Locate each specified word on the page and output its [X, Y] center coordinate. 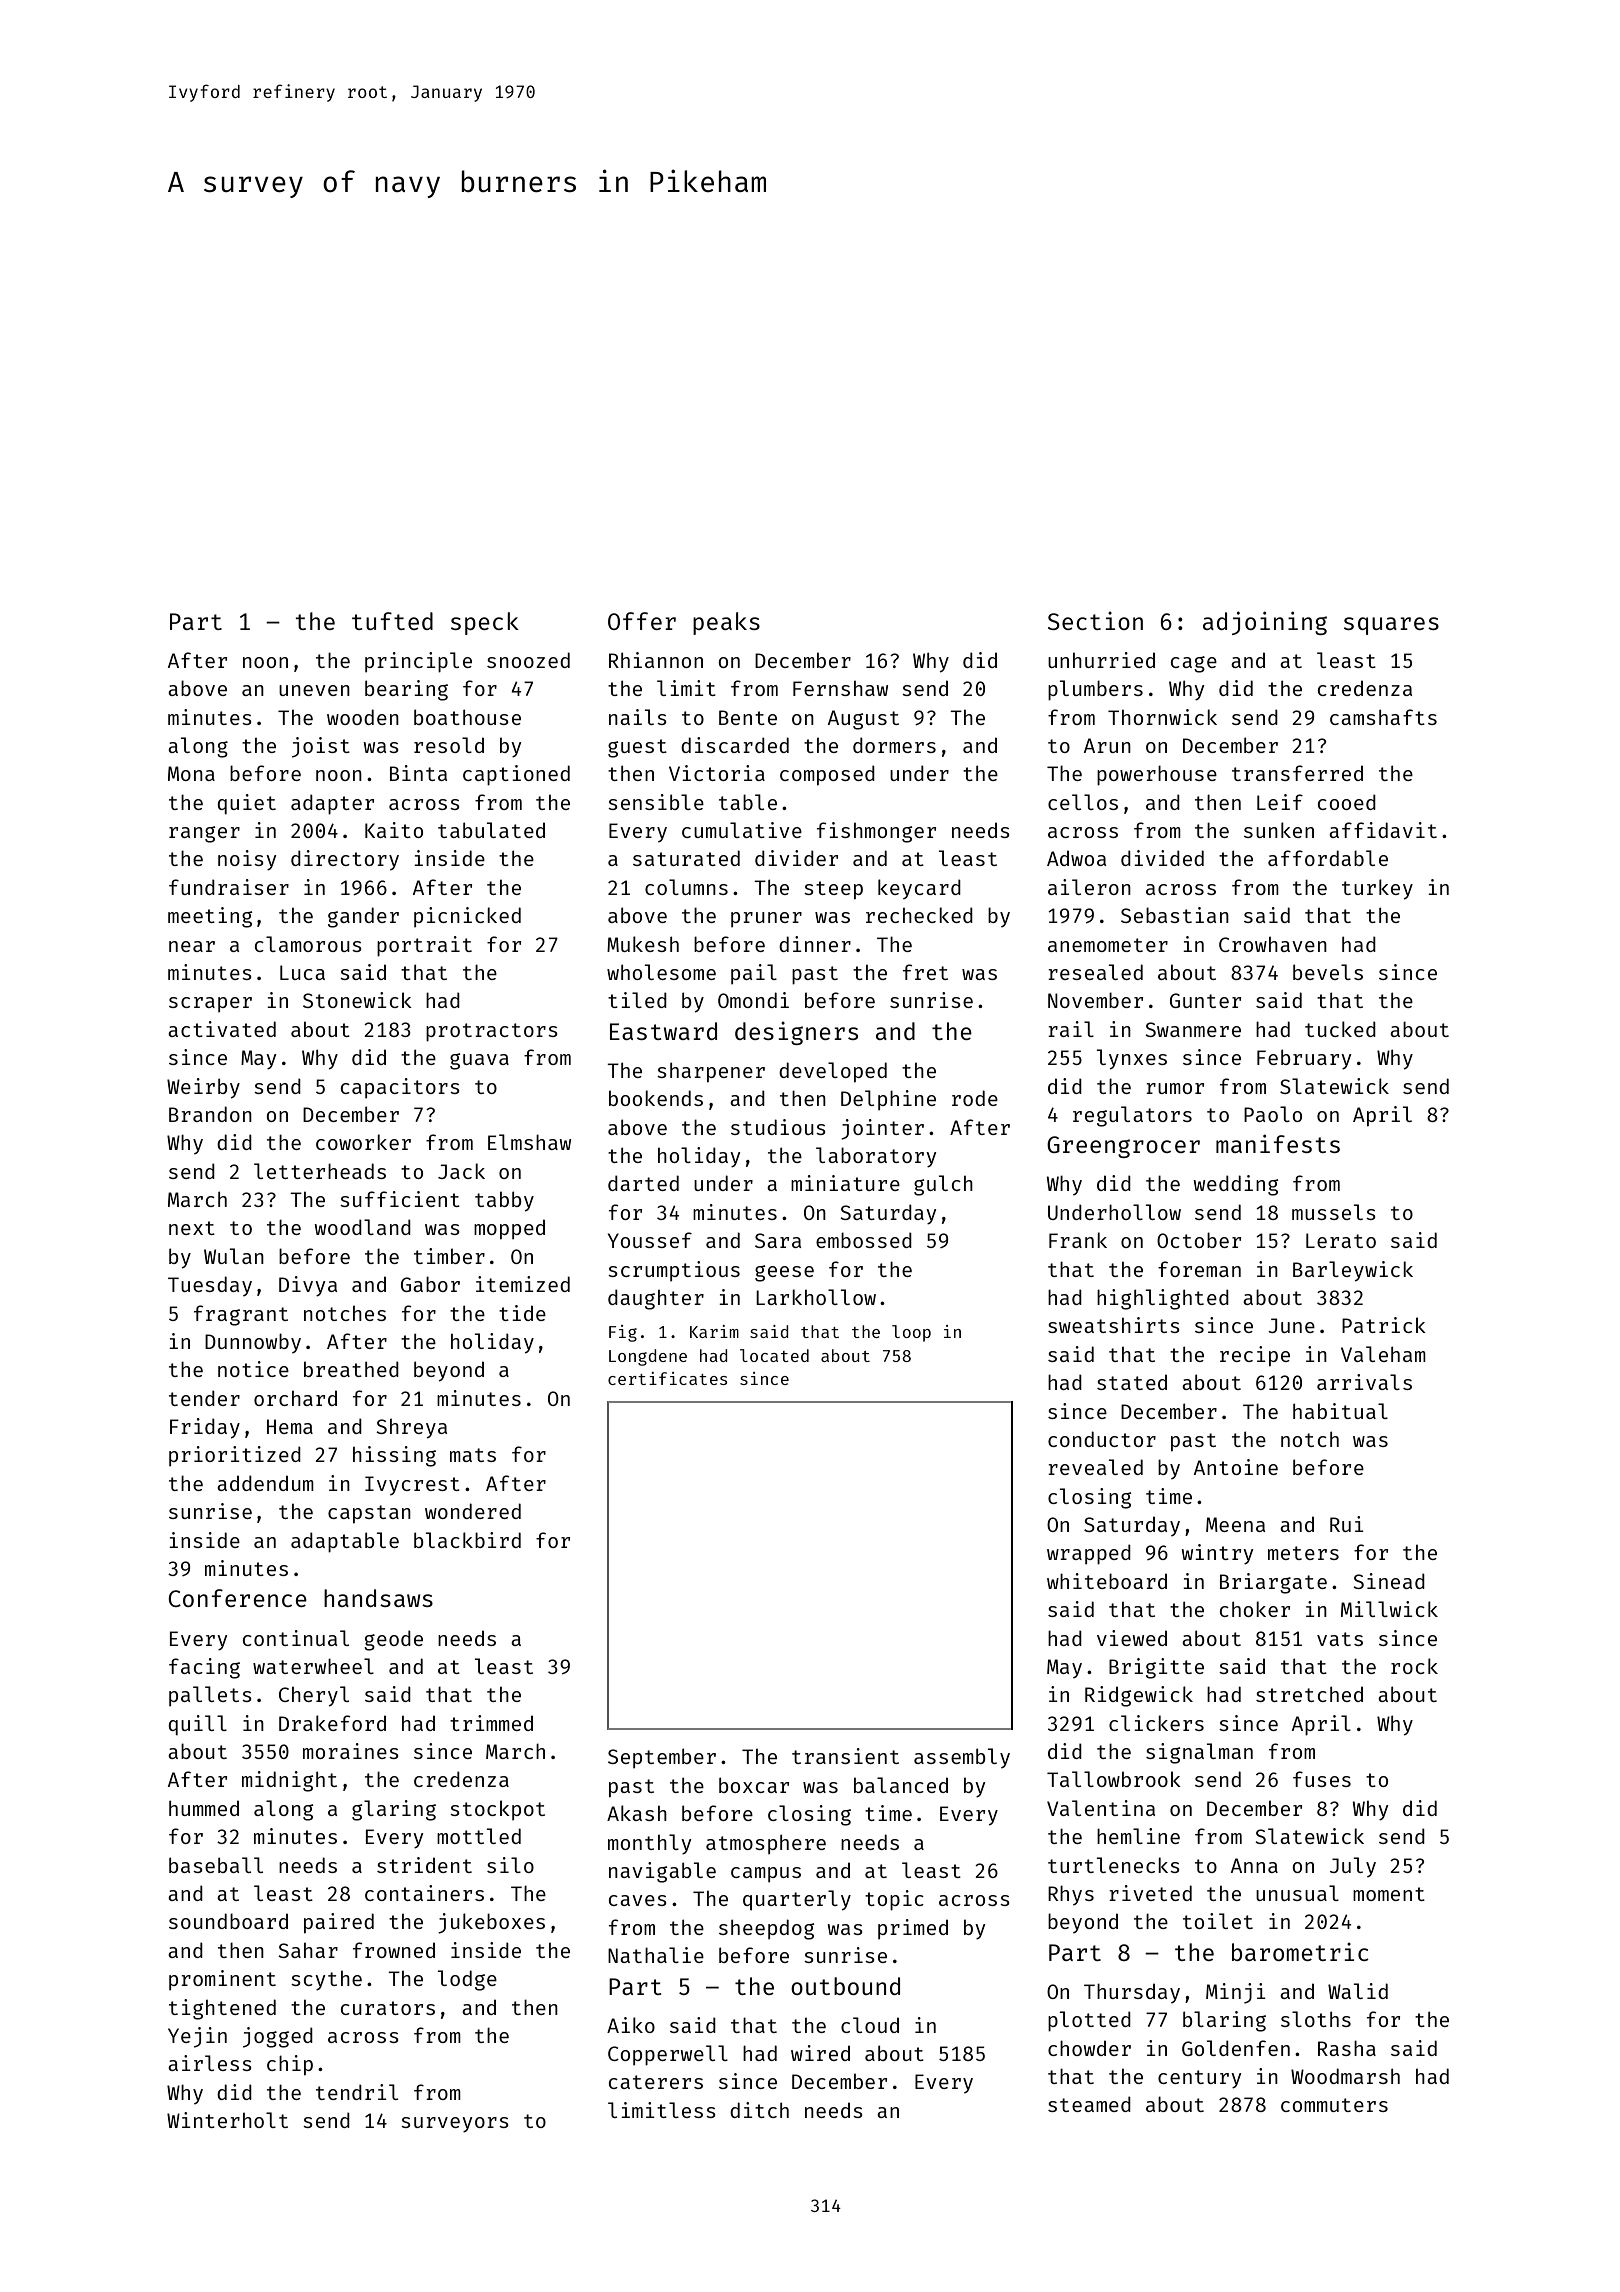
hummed [204, 1808]
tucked [1340, 1029]
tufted [392, 621]
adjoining [1265, 623]
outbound [845, 1986]
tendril [357, 2092]
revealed [1095, 1467]
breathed [351, 1369]
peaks [726, 623]
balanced [901, 1785]
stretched [1309, 1694]
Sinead [1389, 1581]
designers [796, 1033]
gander [363, 917]
